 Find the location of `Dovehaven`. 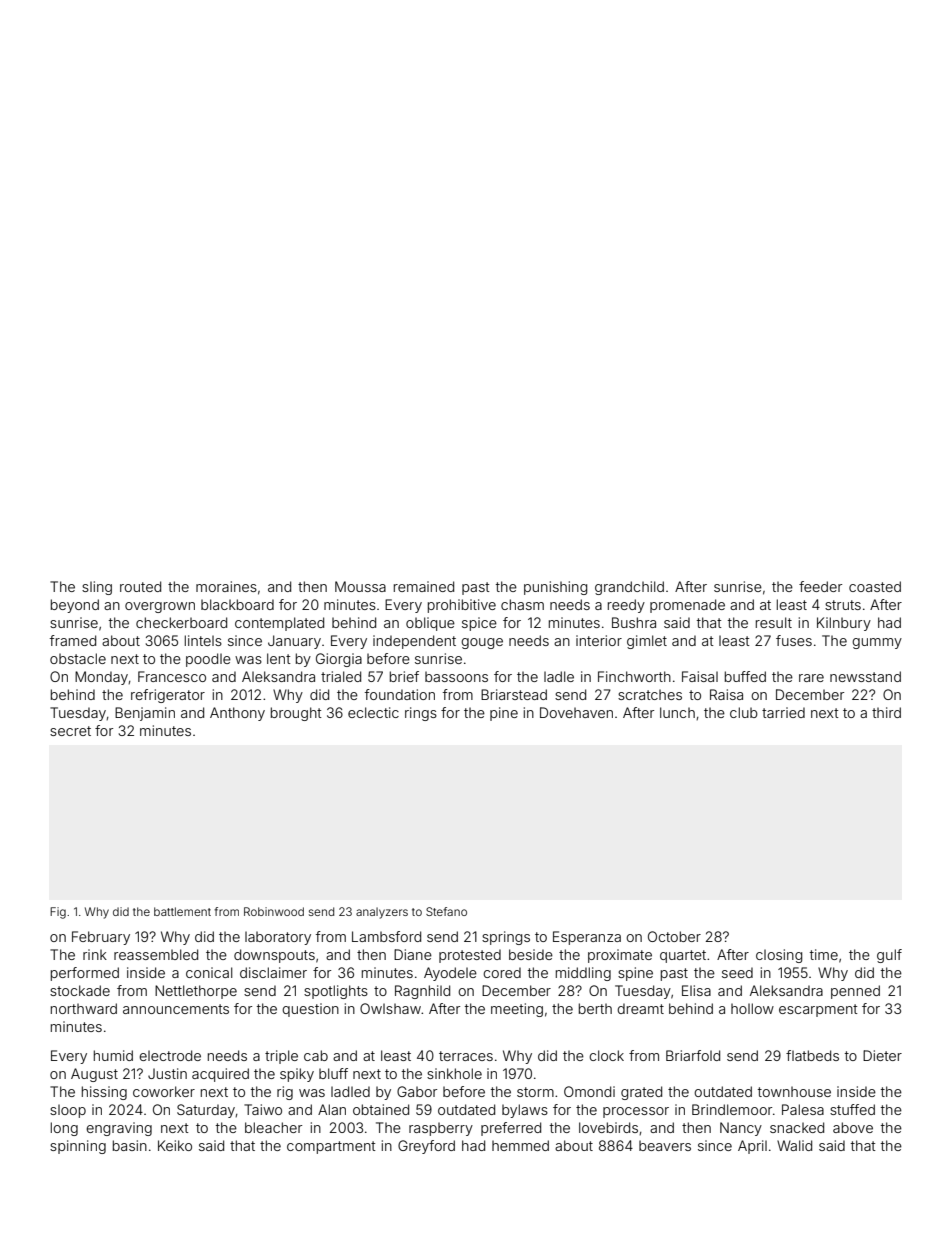

Dovehaven is located at coordinates (576, 712).
